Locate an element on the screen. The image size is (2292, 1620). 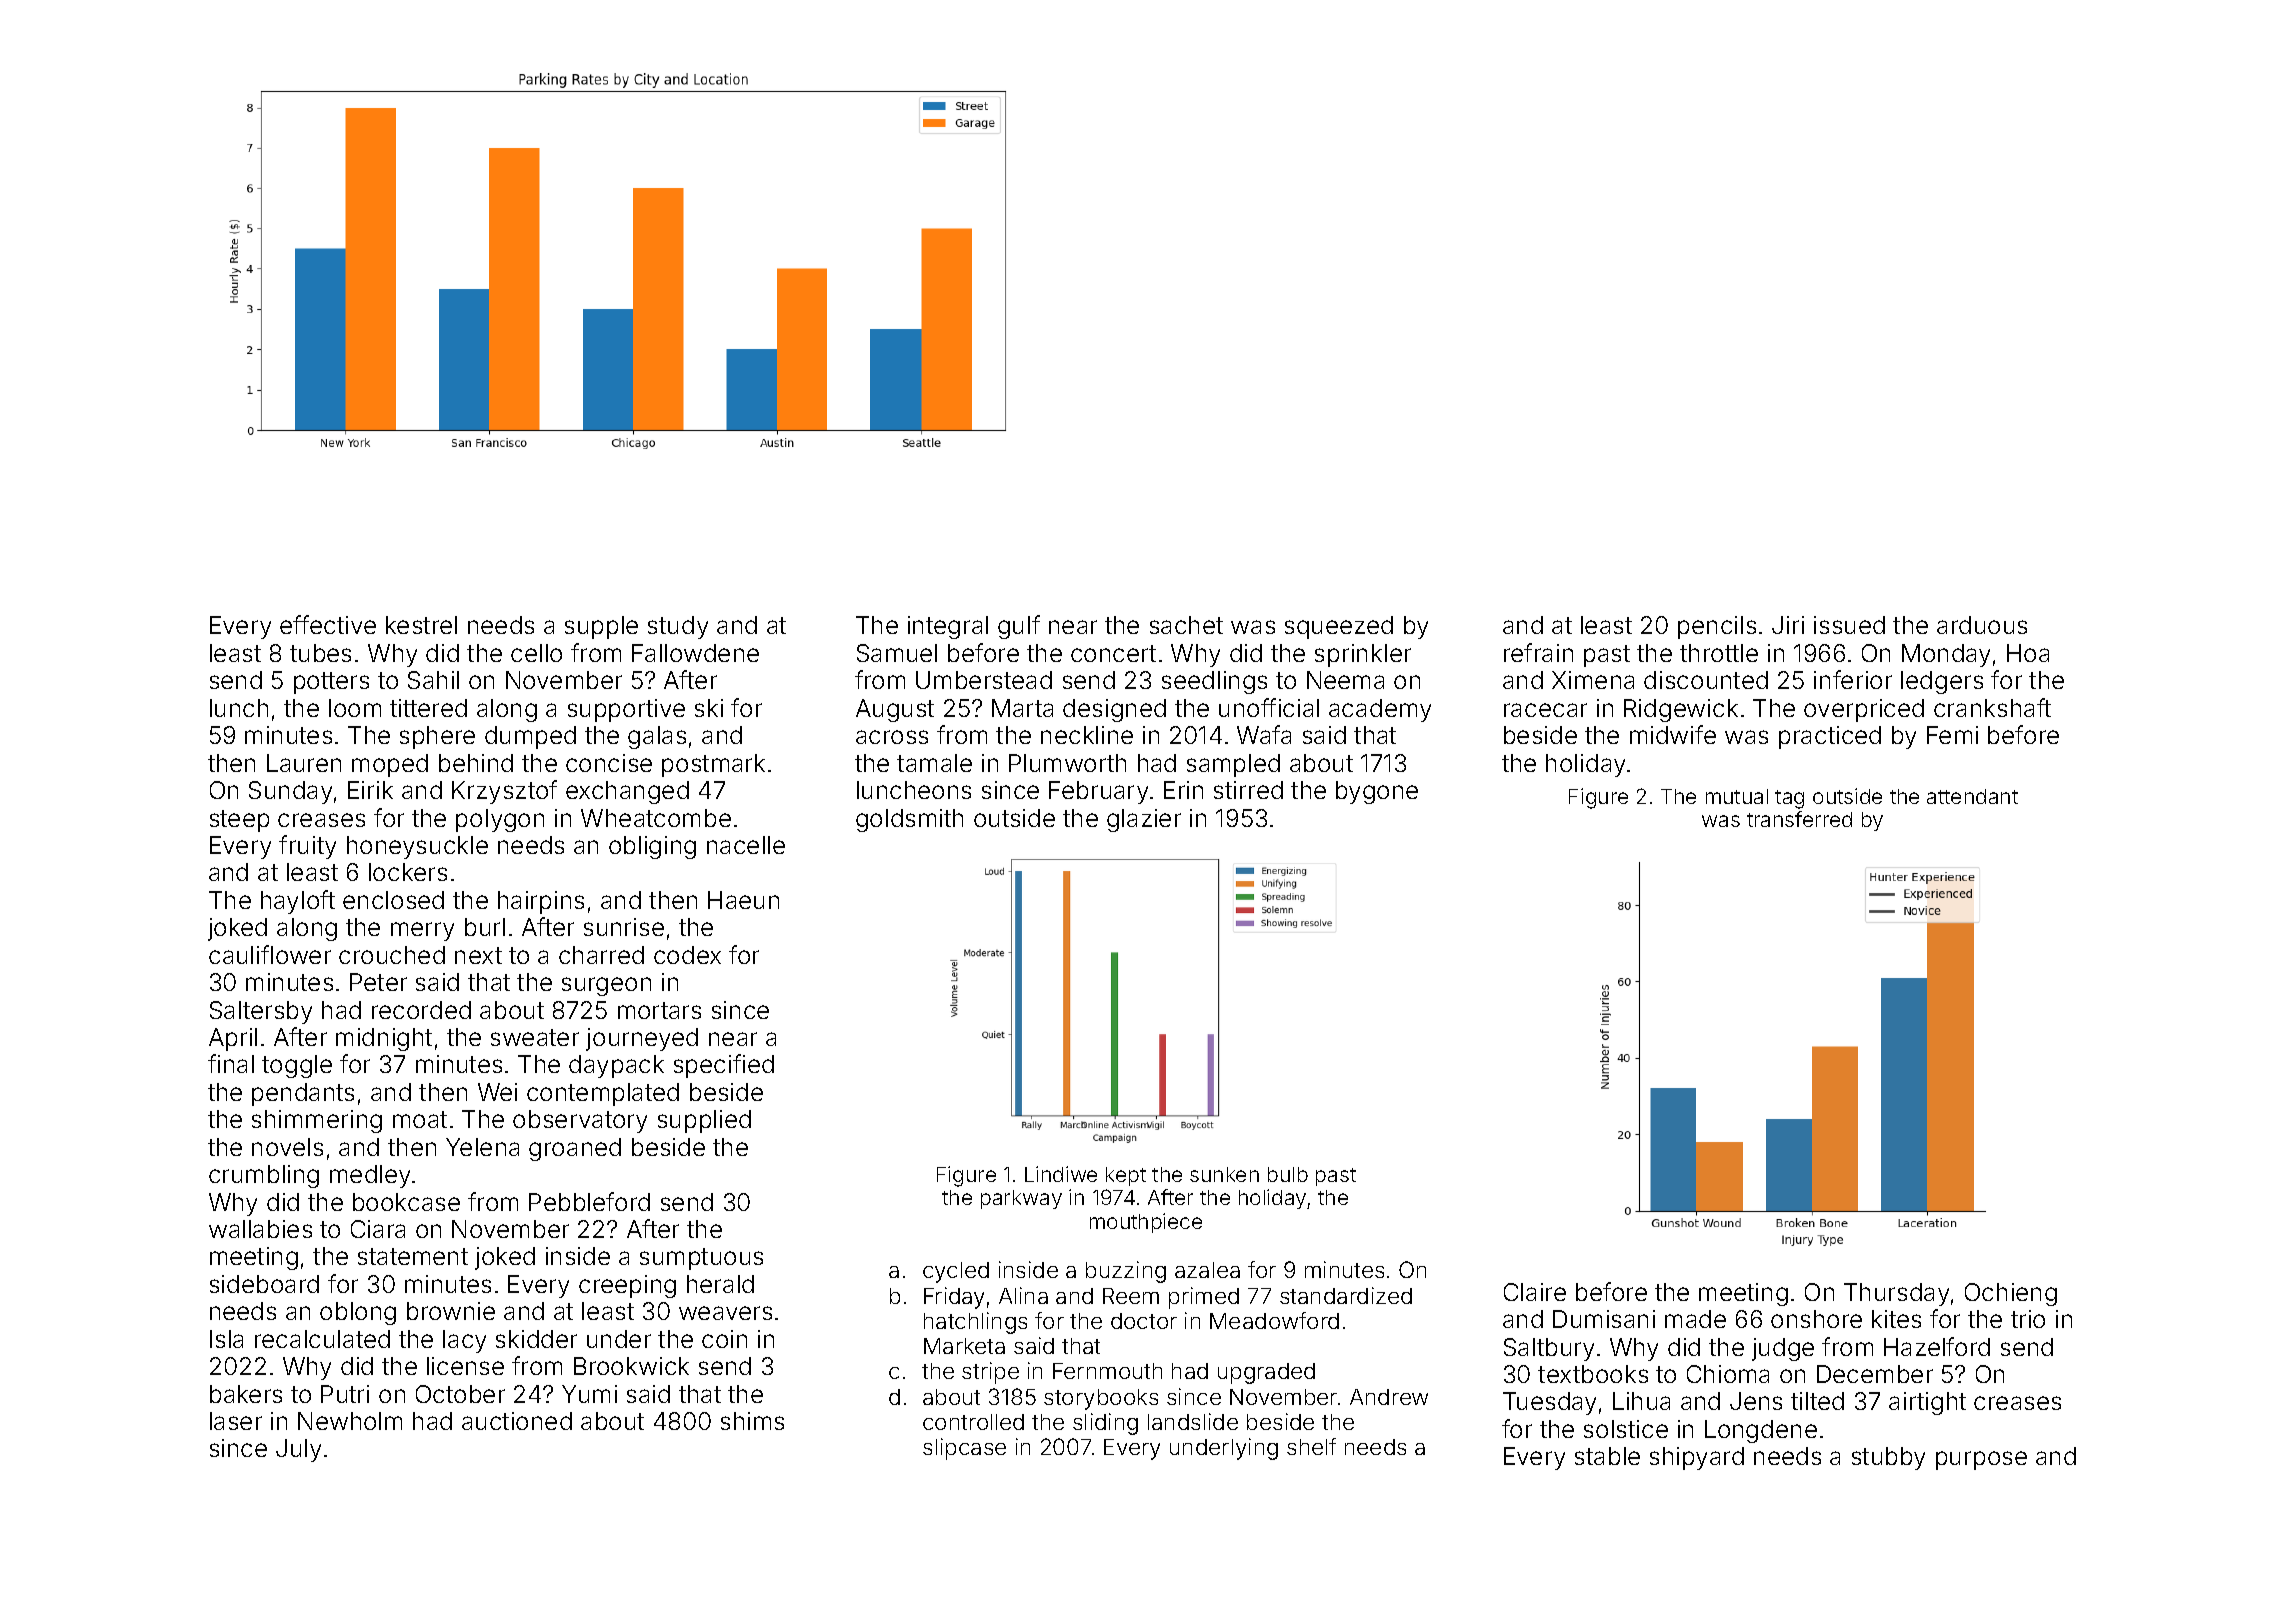
cycled is located at coordinates (956, 1272).
